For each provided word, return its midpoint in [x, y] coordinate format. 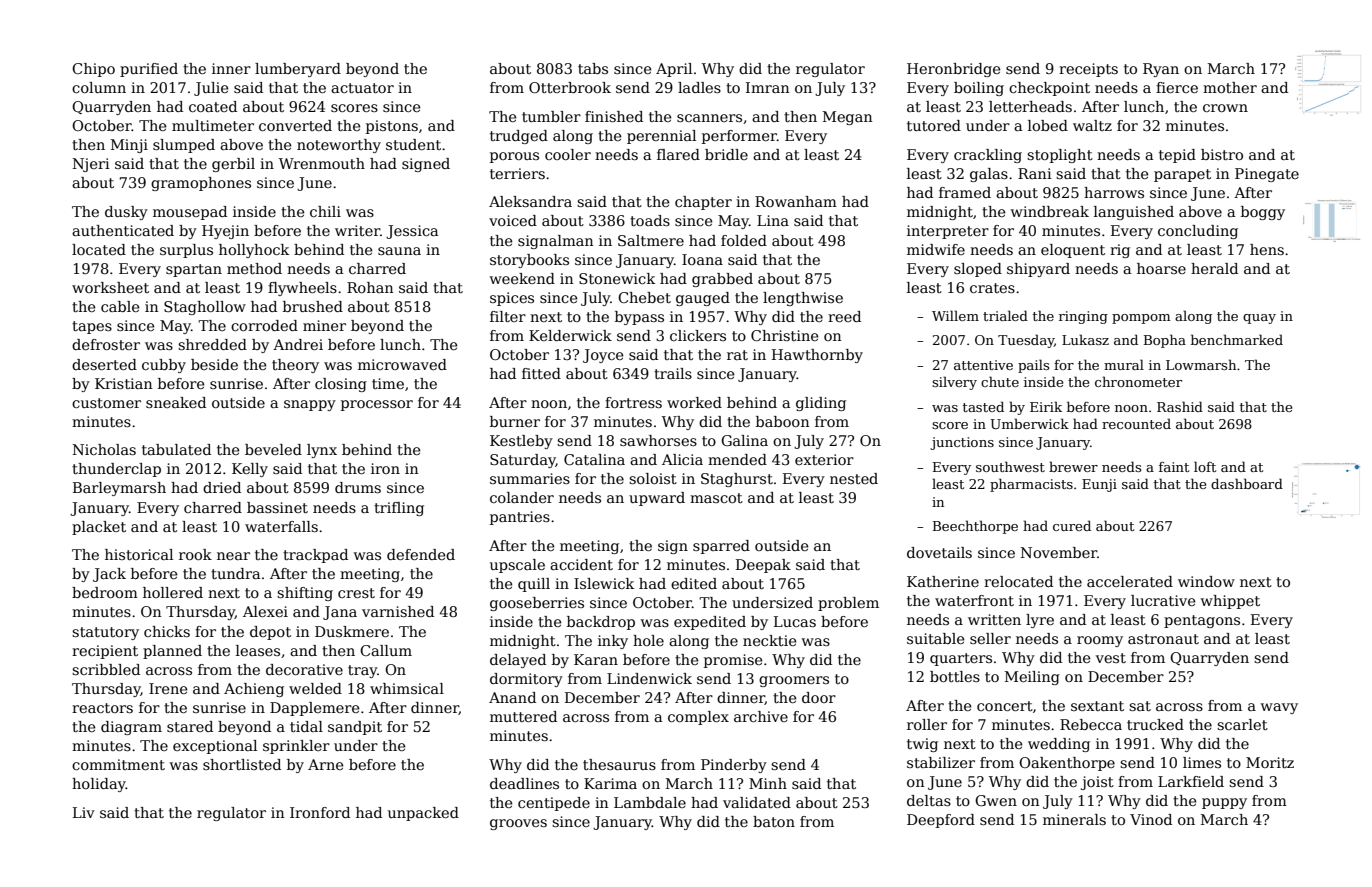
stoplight [1060, 156]
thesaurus [619, 764]
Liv [84, 812]
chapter [703, 203]
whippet [1230, 602]
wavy [1279, 708]
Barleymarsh [119, 489]
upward [657, 499]
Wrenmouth [322, 163]
